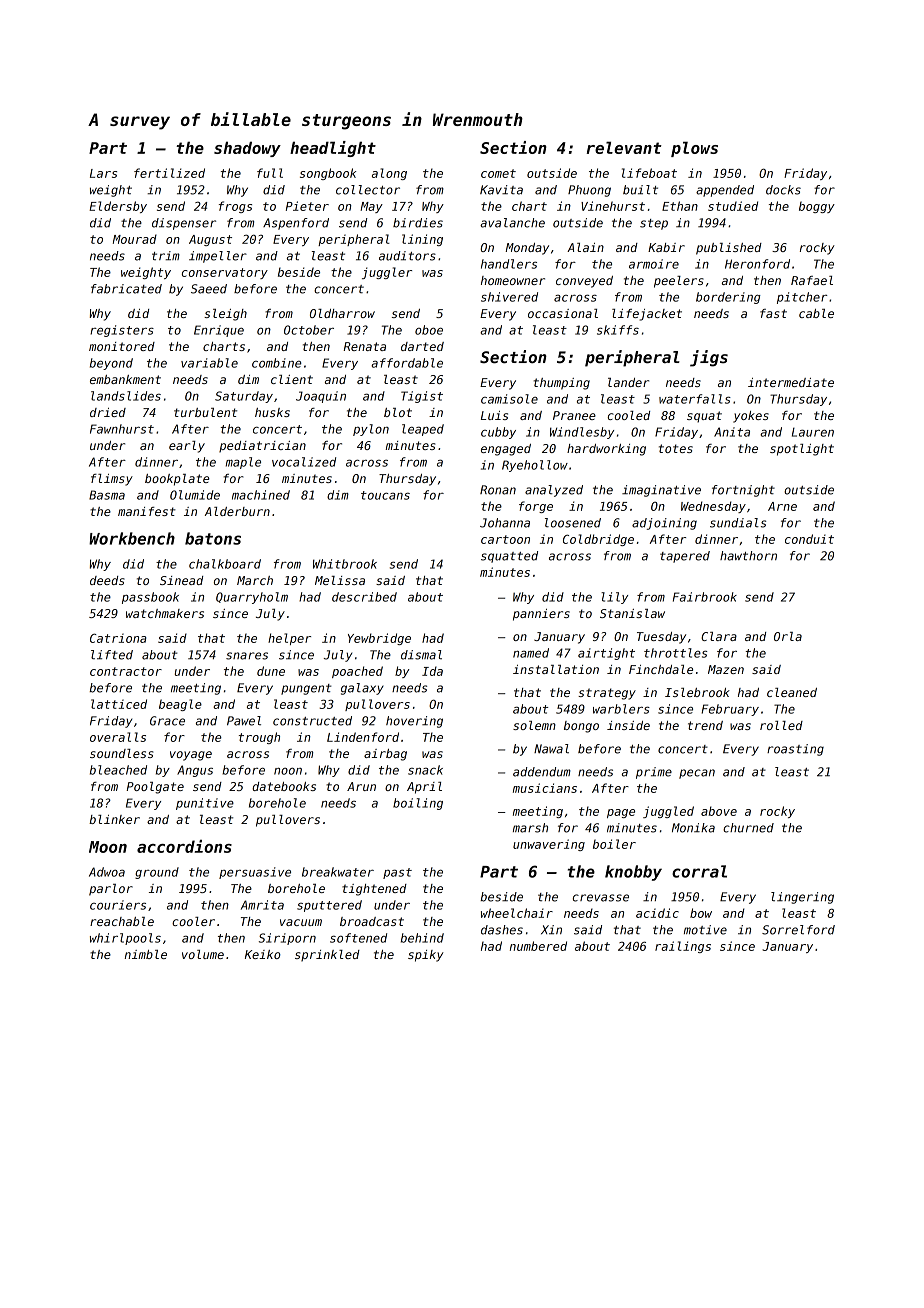 The width and height of the image is (924, 1308). I want to click on wheelchair, so click(517, 913).
